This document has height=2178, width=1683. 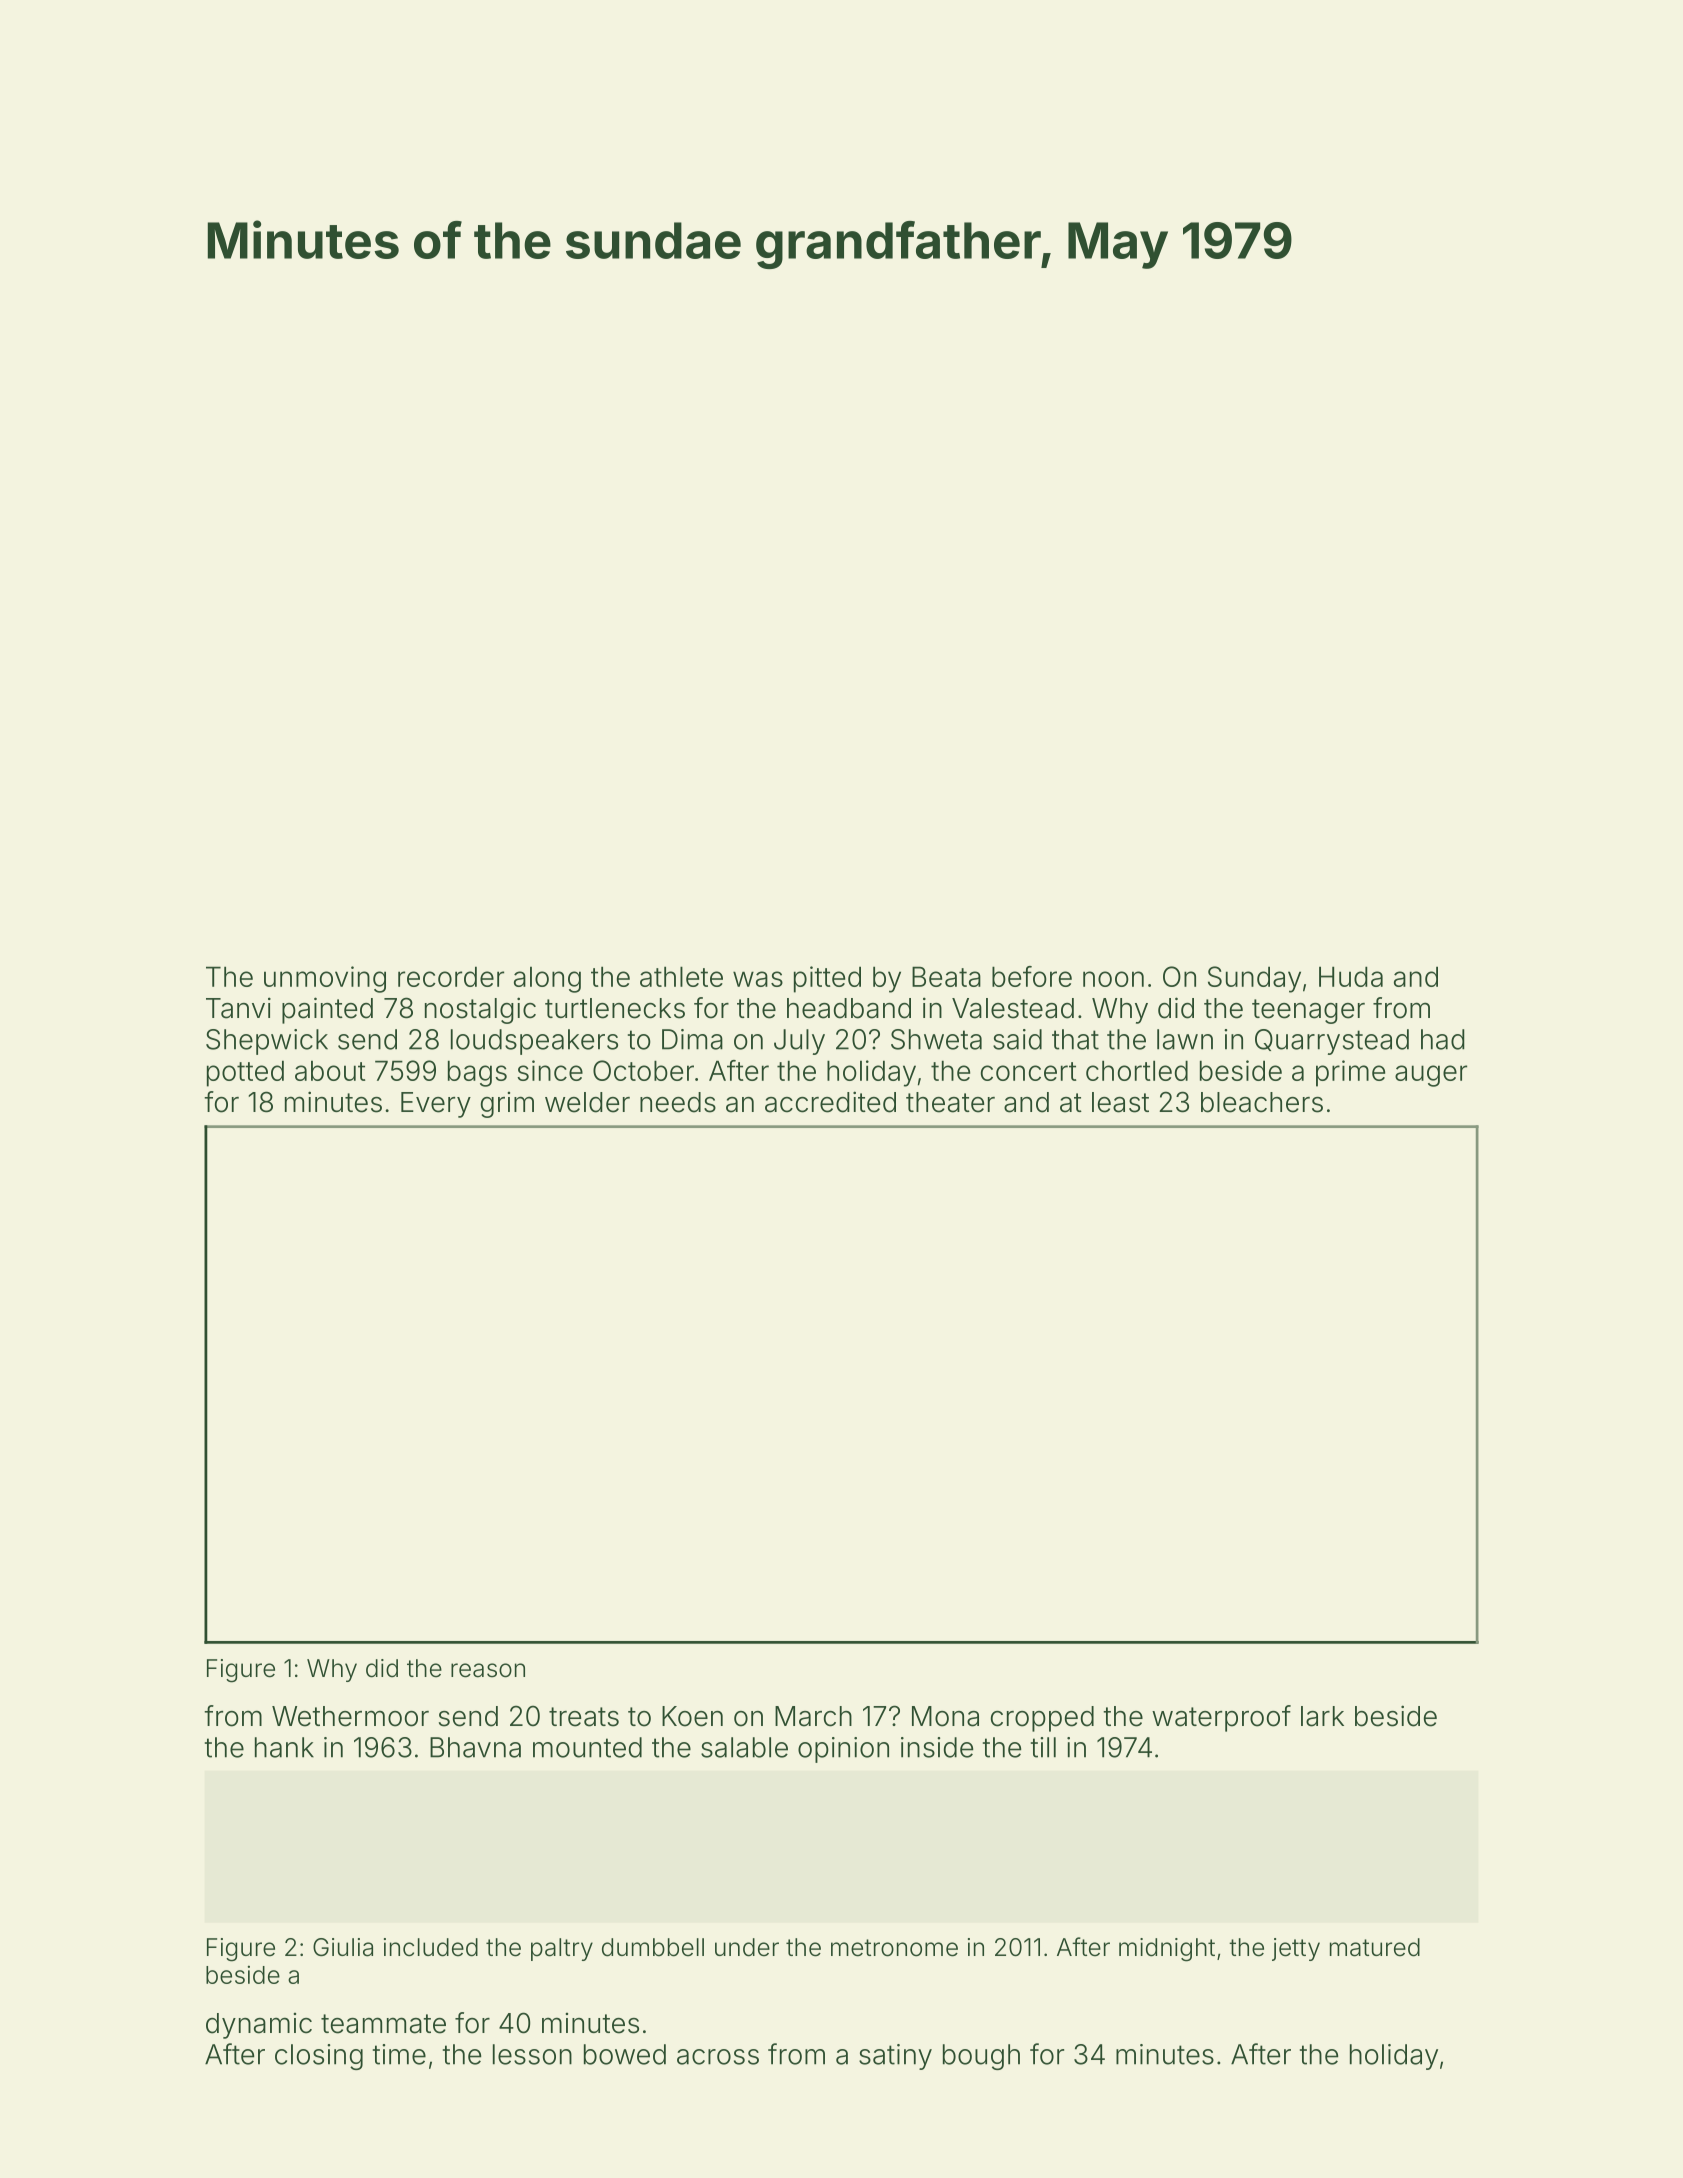 I want to click on dumbbell, so click(x=653, y=1947).
